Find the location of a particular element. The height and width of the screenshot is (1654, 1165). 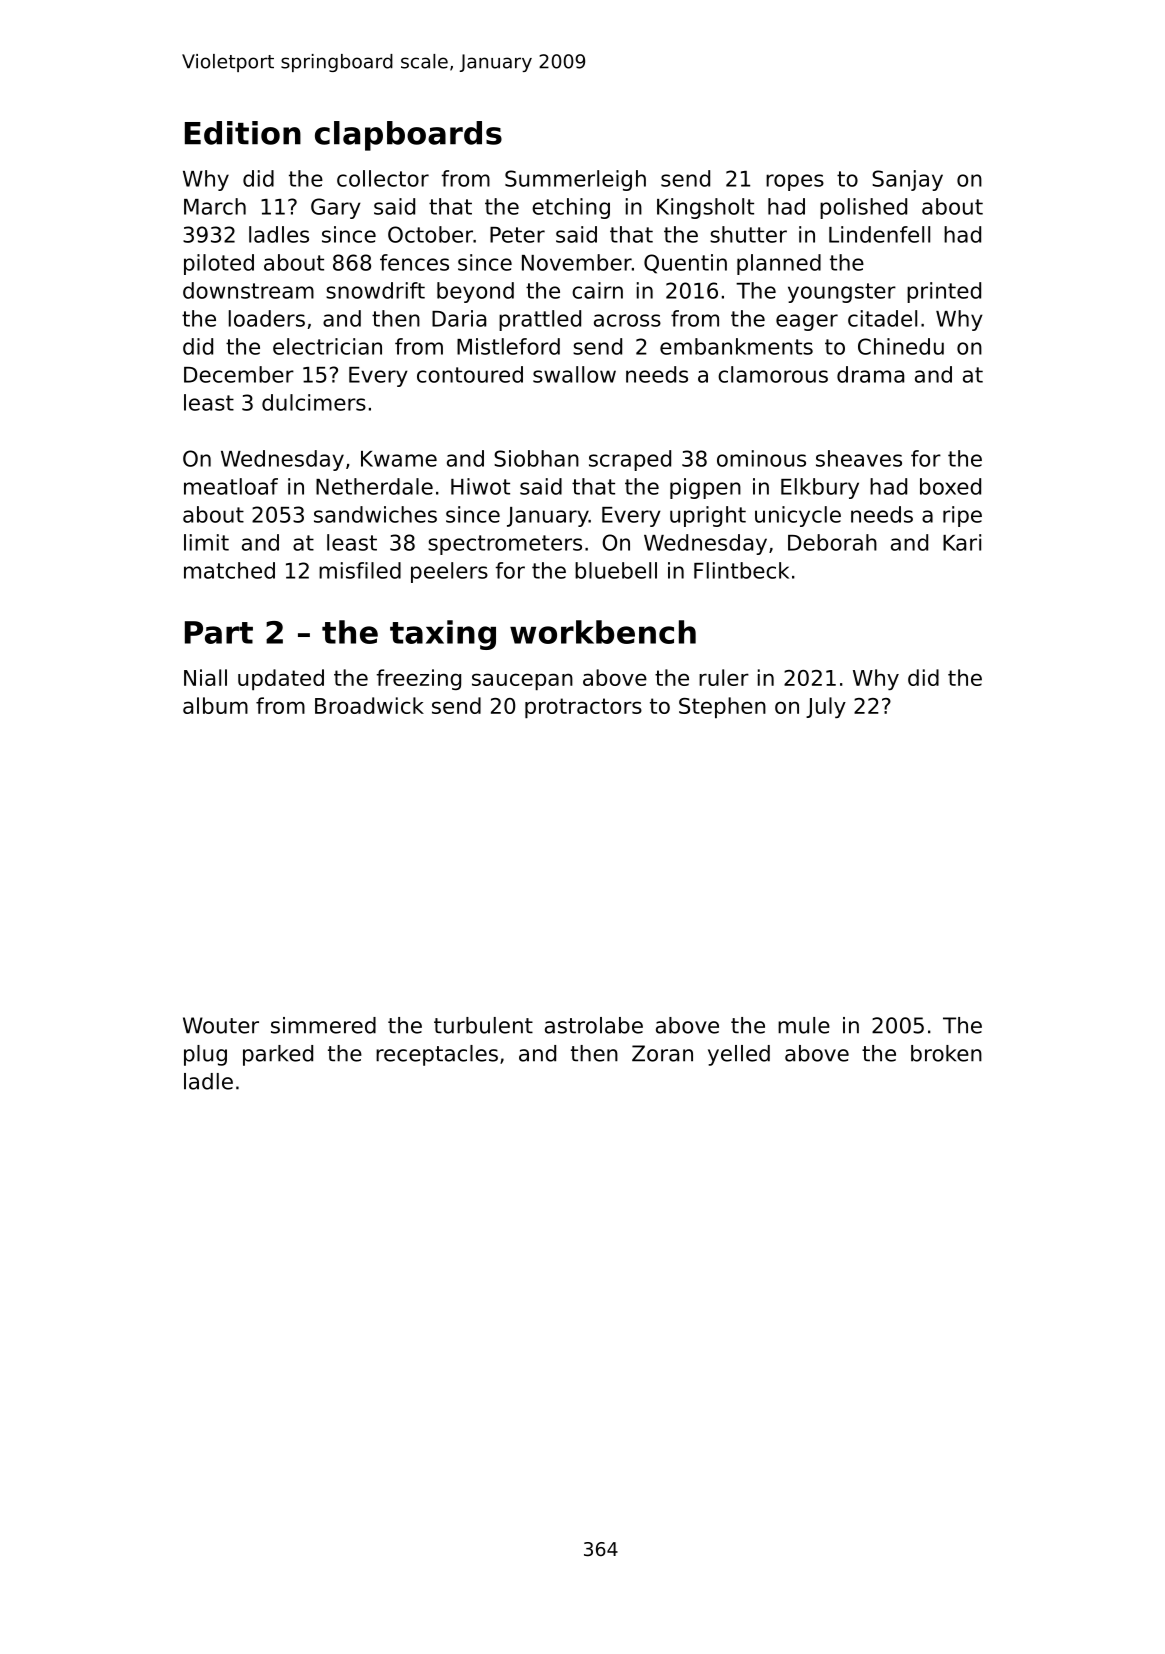

Summerleigh is located at coordinates (575, 180).
